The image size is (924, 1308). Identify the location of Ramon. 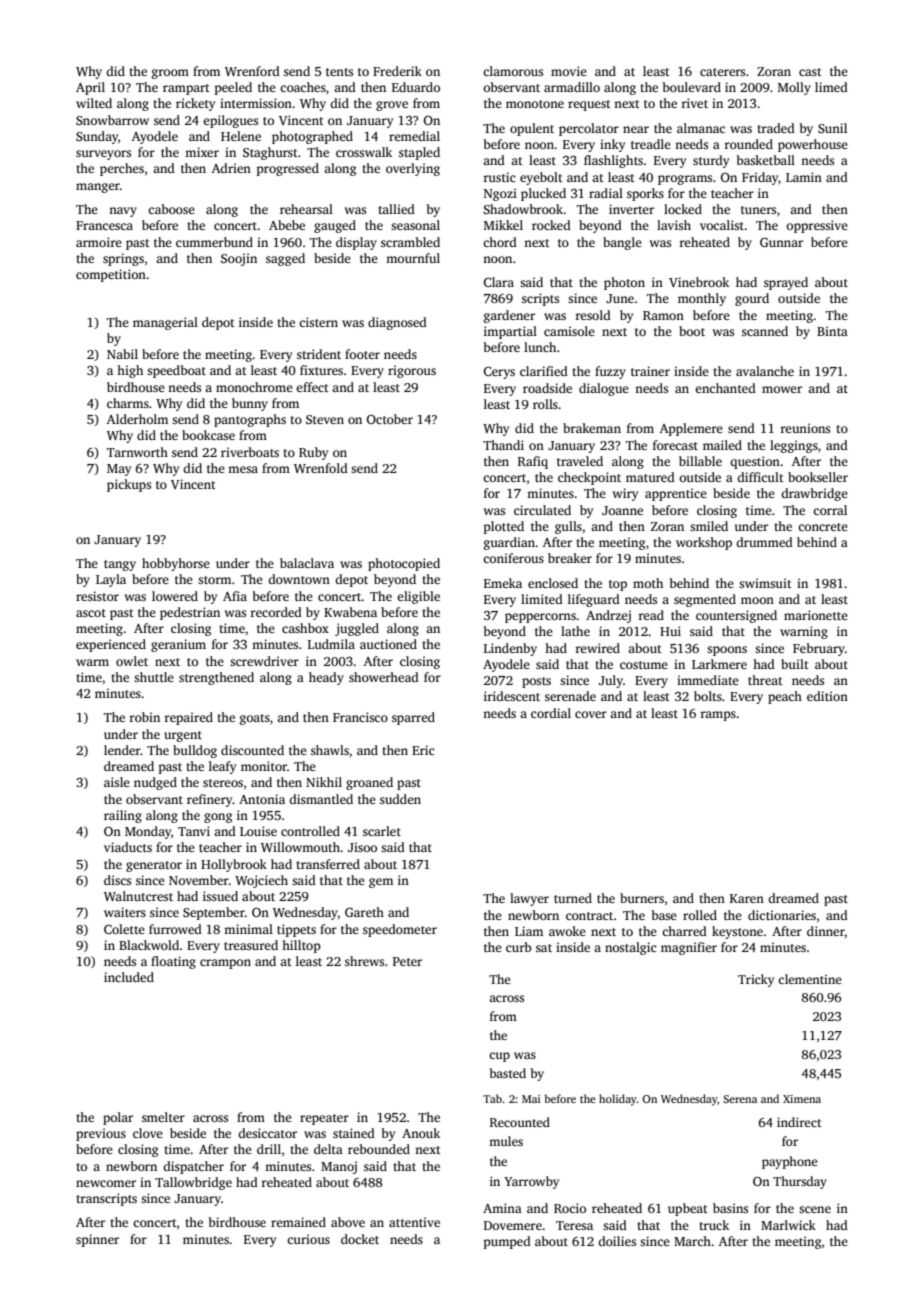
(663, 315).
